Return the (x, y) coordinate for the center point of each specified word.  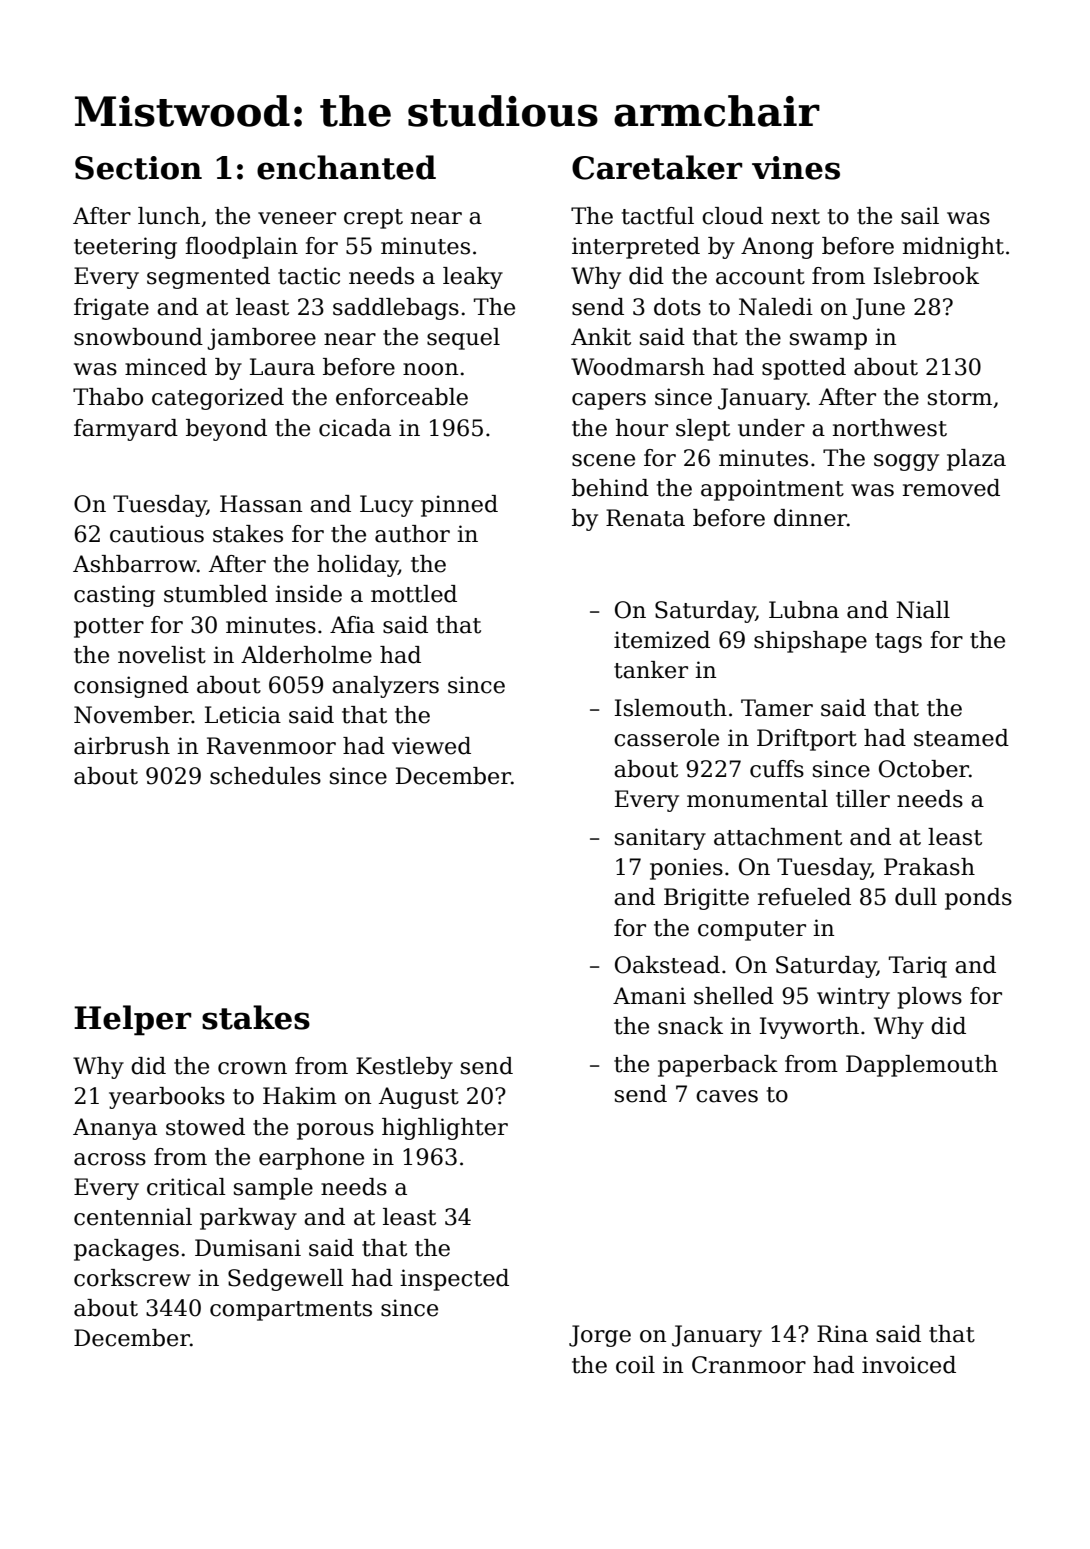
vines (796, 168)
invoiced (909, 1365)
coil (635, 1365)
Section (138, 168)
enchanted (346, 167)
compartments (291, 1311)
